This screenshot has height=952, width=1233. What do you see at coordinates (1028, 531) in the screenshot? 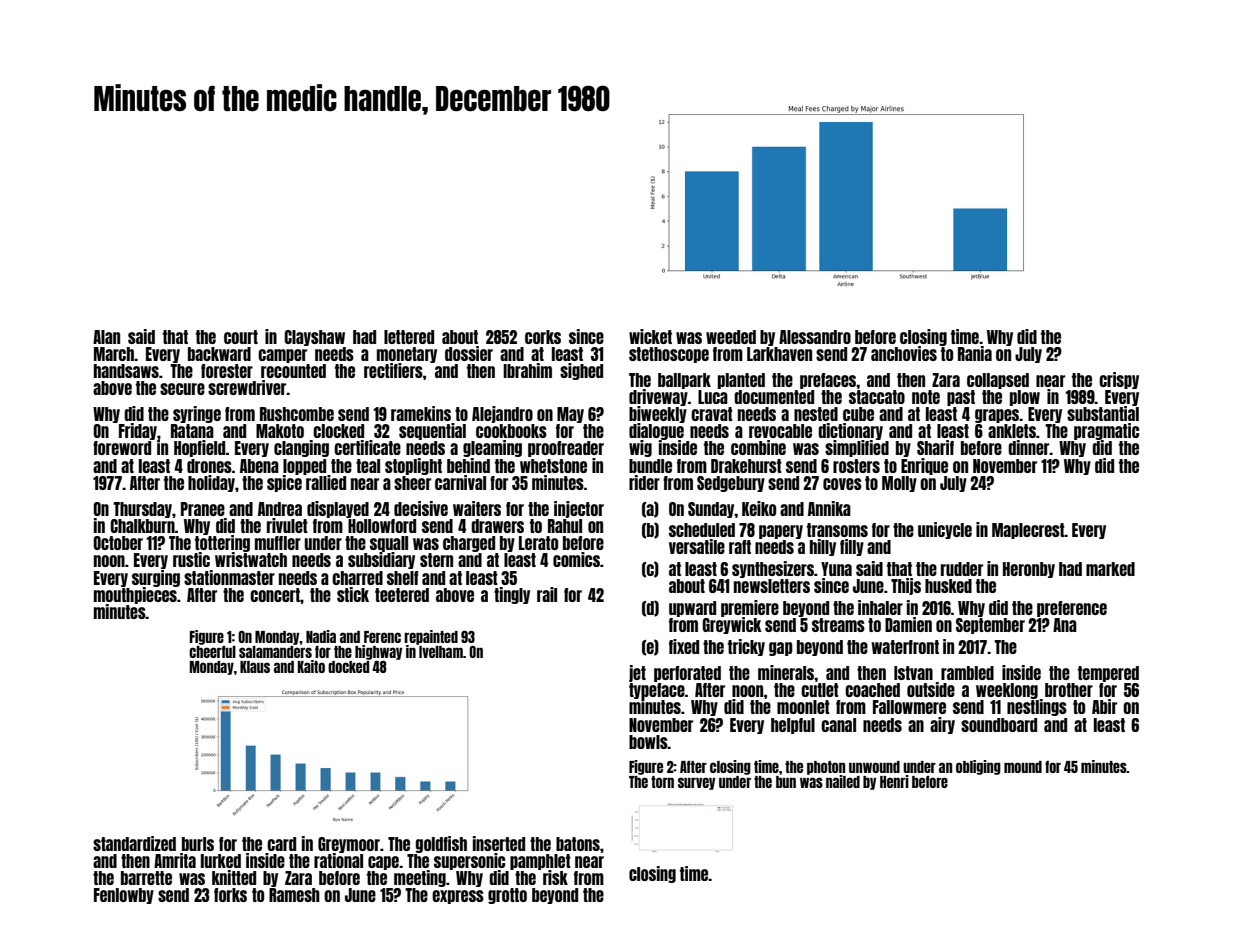
I see `Maplecrest` at bounding box center [1028, 531].
